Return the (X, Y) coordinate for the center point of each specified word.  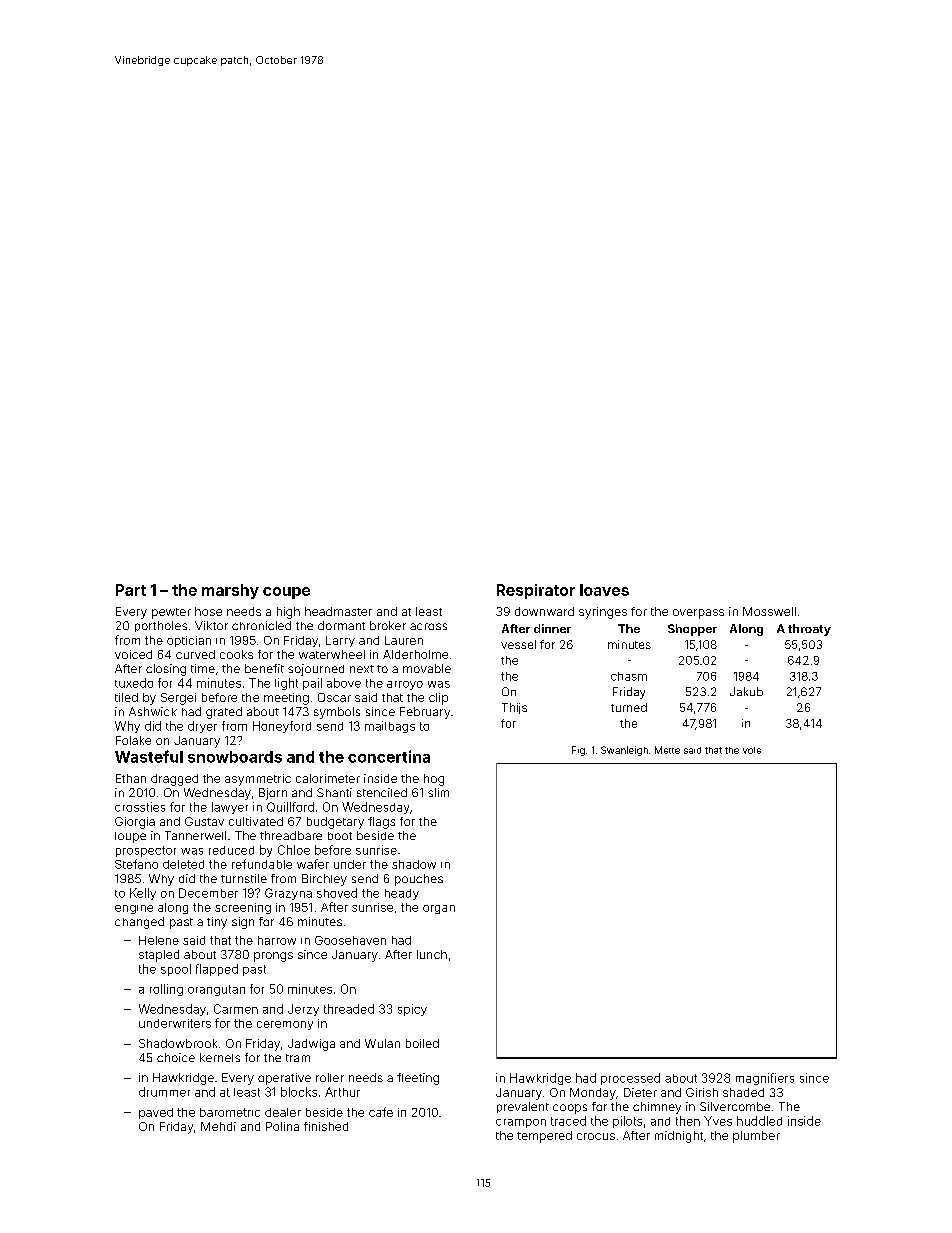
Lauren (404, 640)
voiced (133, 654)
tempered (544, 1137)
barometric (230, 1112)
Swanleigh (624, 751)
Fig (578, 751)
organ (439, 909)
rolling (166, 990)
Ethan (131, 778)
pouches (419, 880)
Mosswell (769, 611)
